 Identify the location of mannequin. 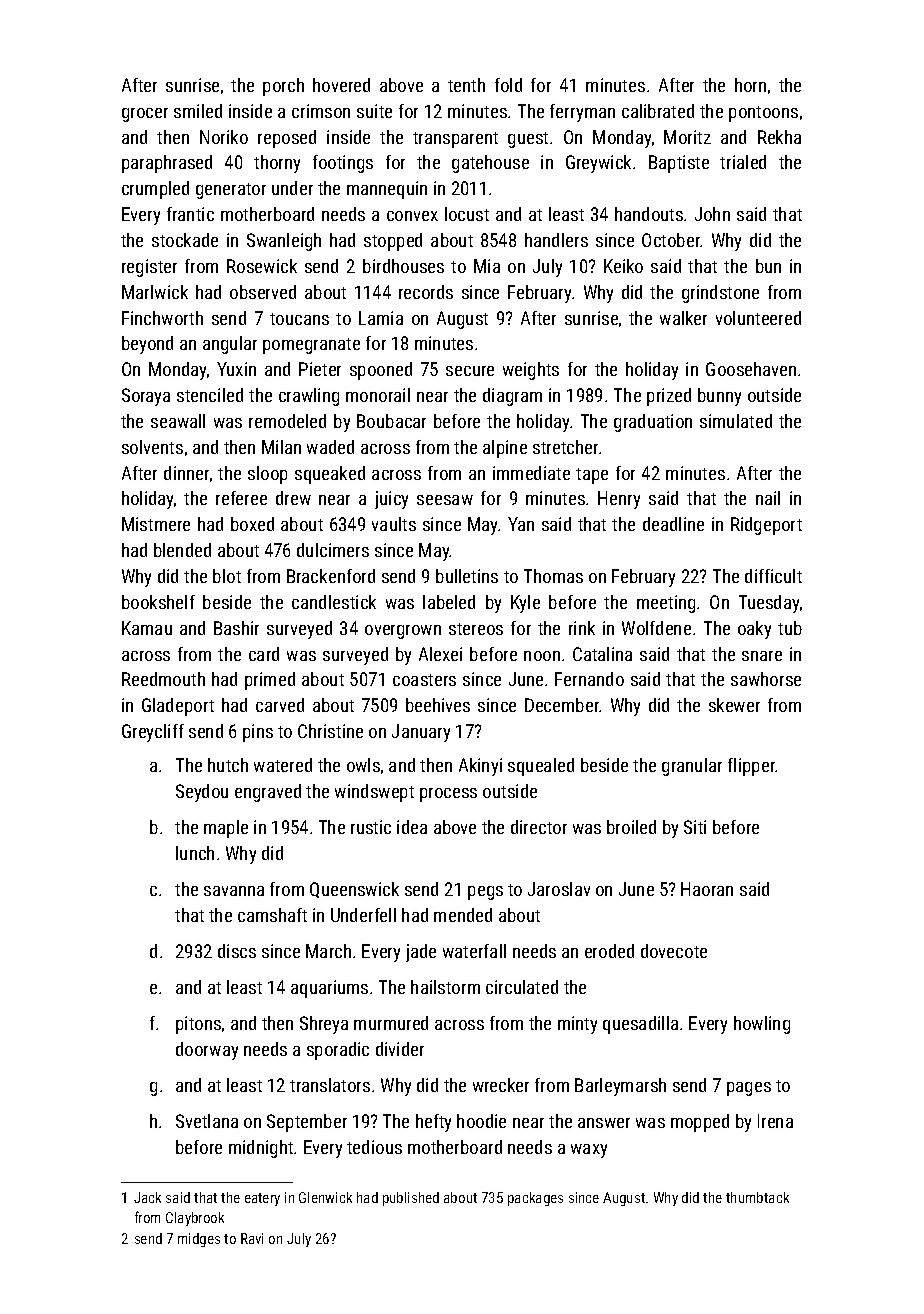
(387, 190).
